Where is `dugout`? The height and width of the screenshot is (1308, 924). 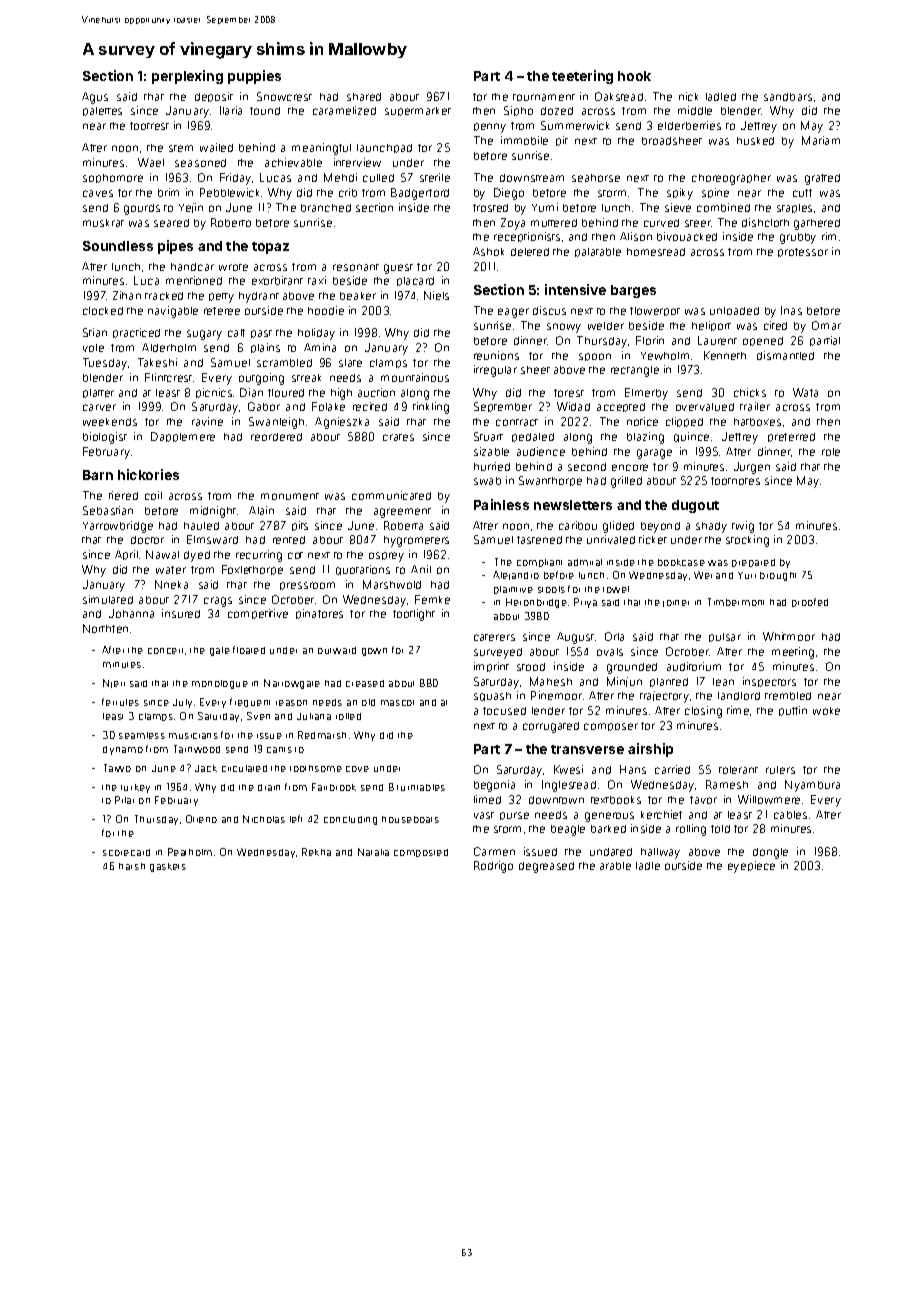
dugout is located at coordinates (695, 506).
